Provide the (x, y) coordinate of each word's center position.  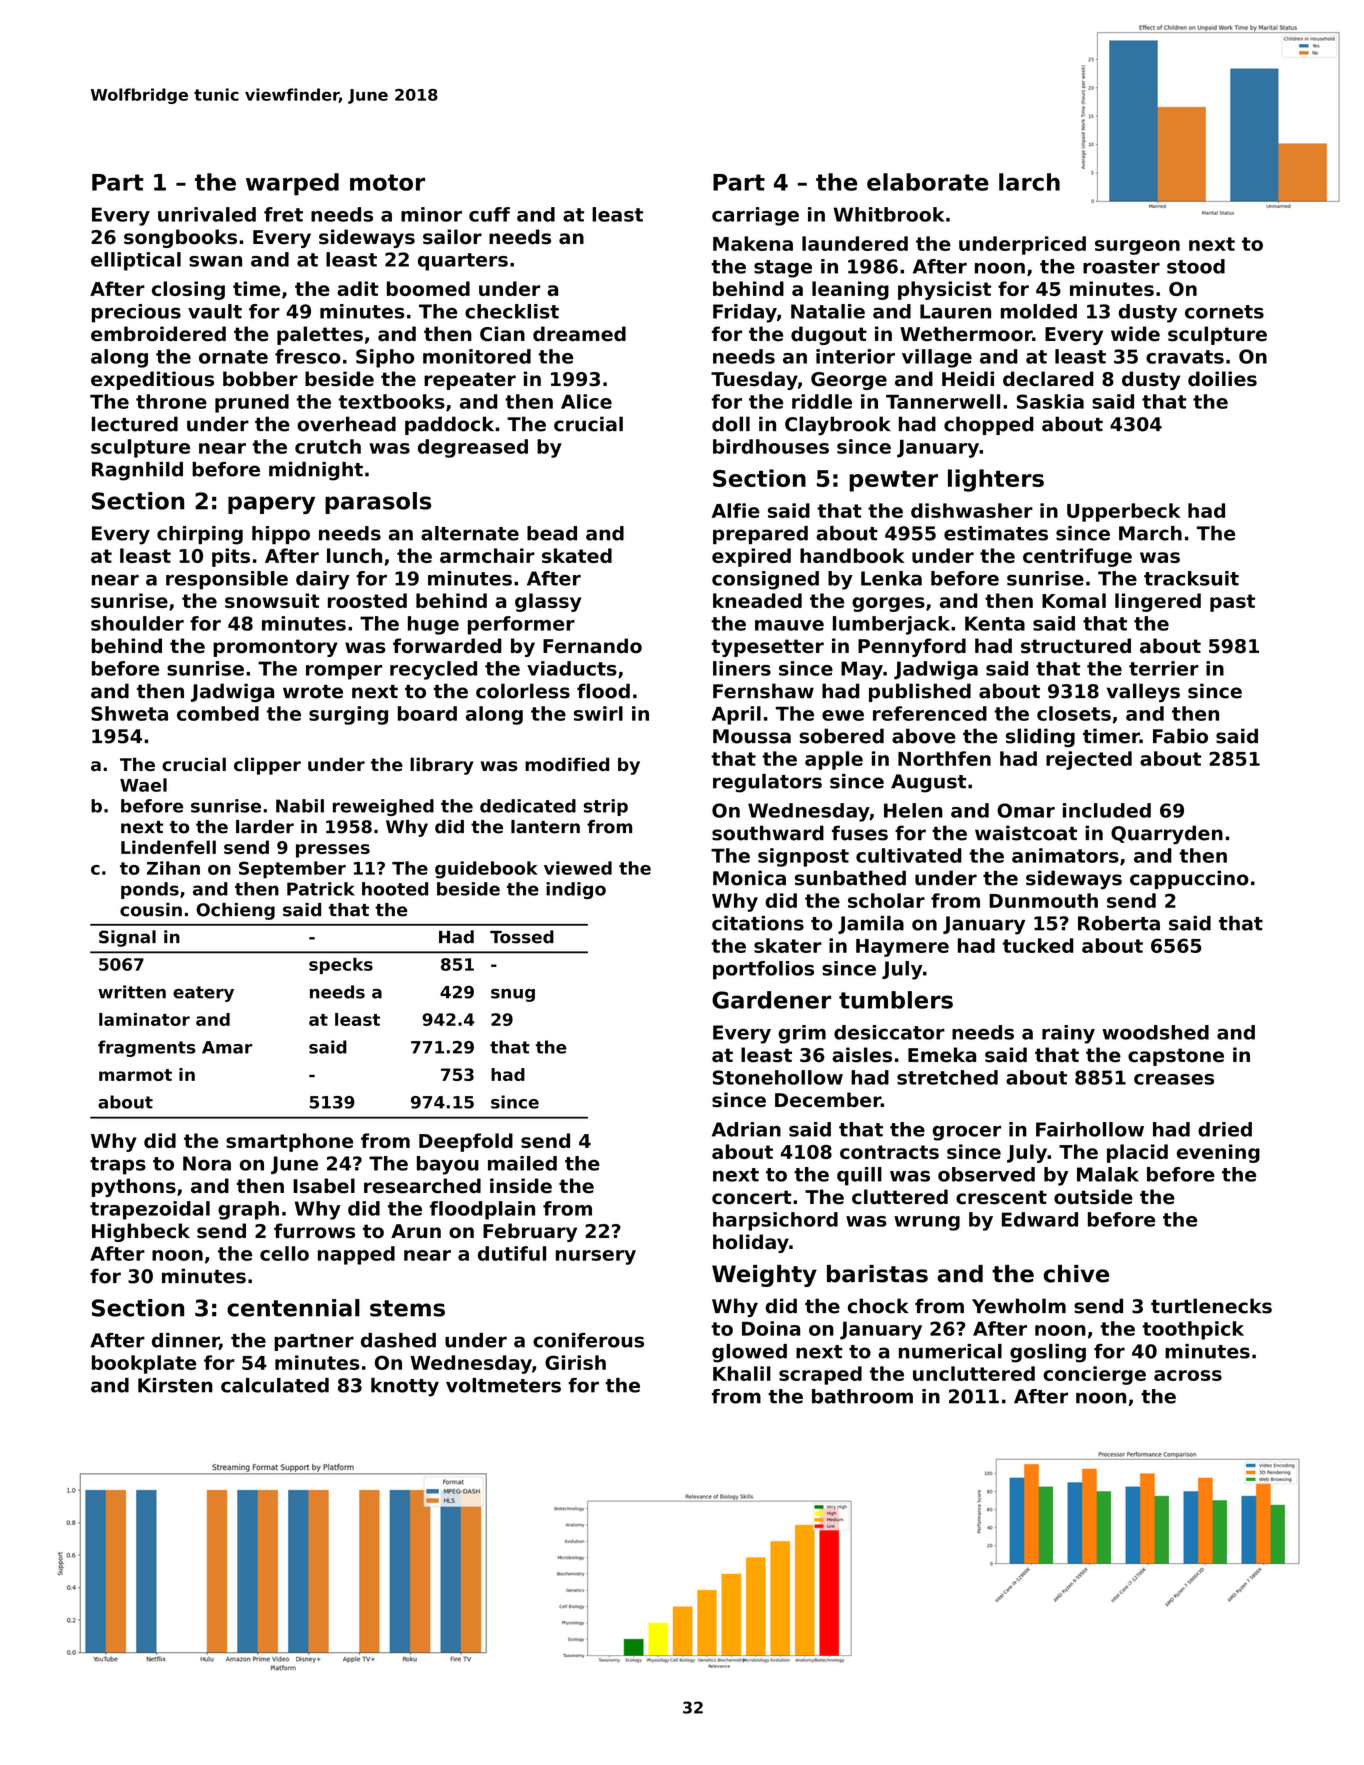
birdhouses (771, 446)
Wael (143, 785)
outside (1093, 1197)
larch (1029, 182)
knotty (405, 1387)
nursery (596, 1257)
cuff (489, 214)
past (1232, 603)
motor (387, 182)
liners (742, 668)
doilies (1222, 379)
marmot (135, 1075)
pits (231, 557)
